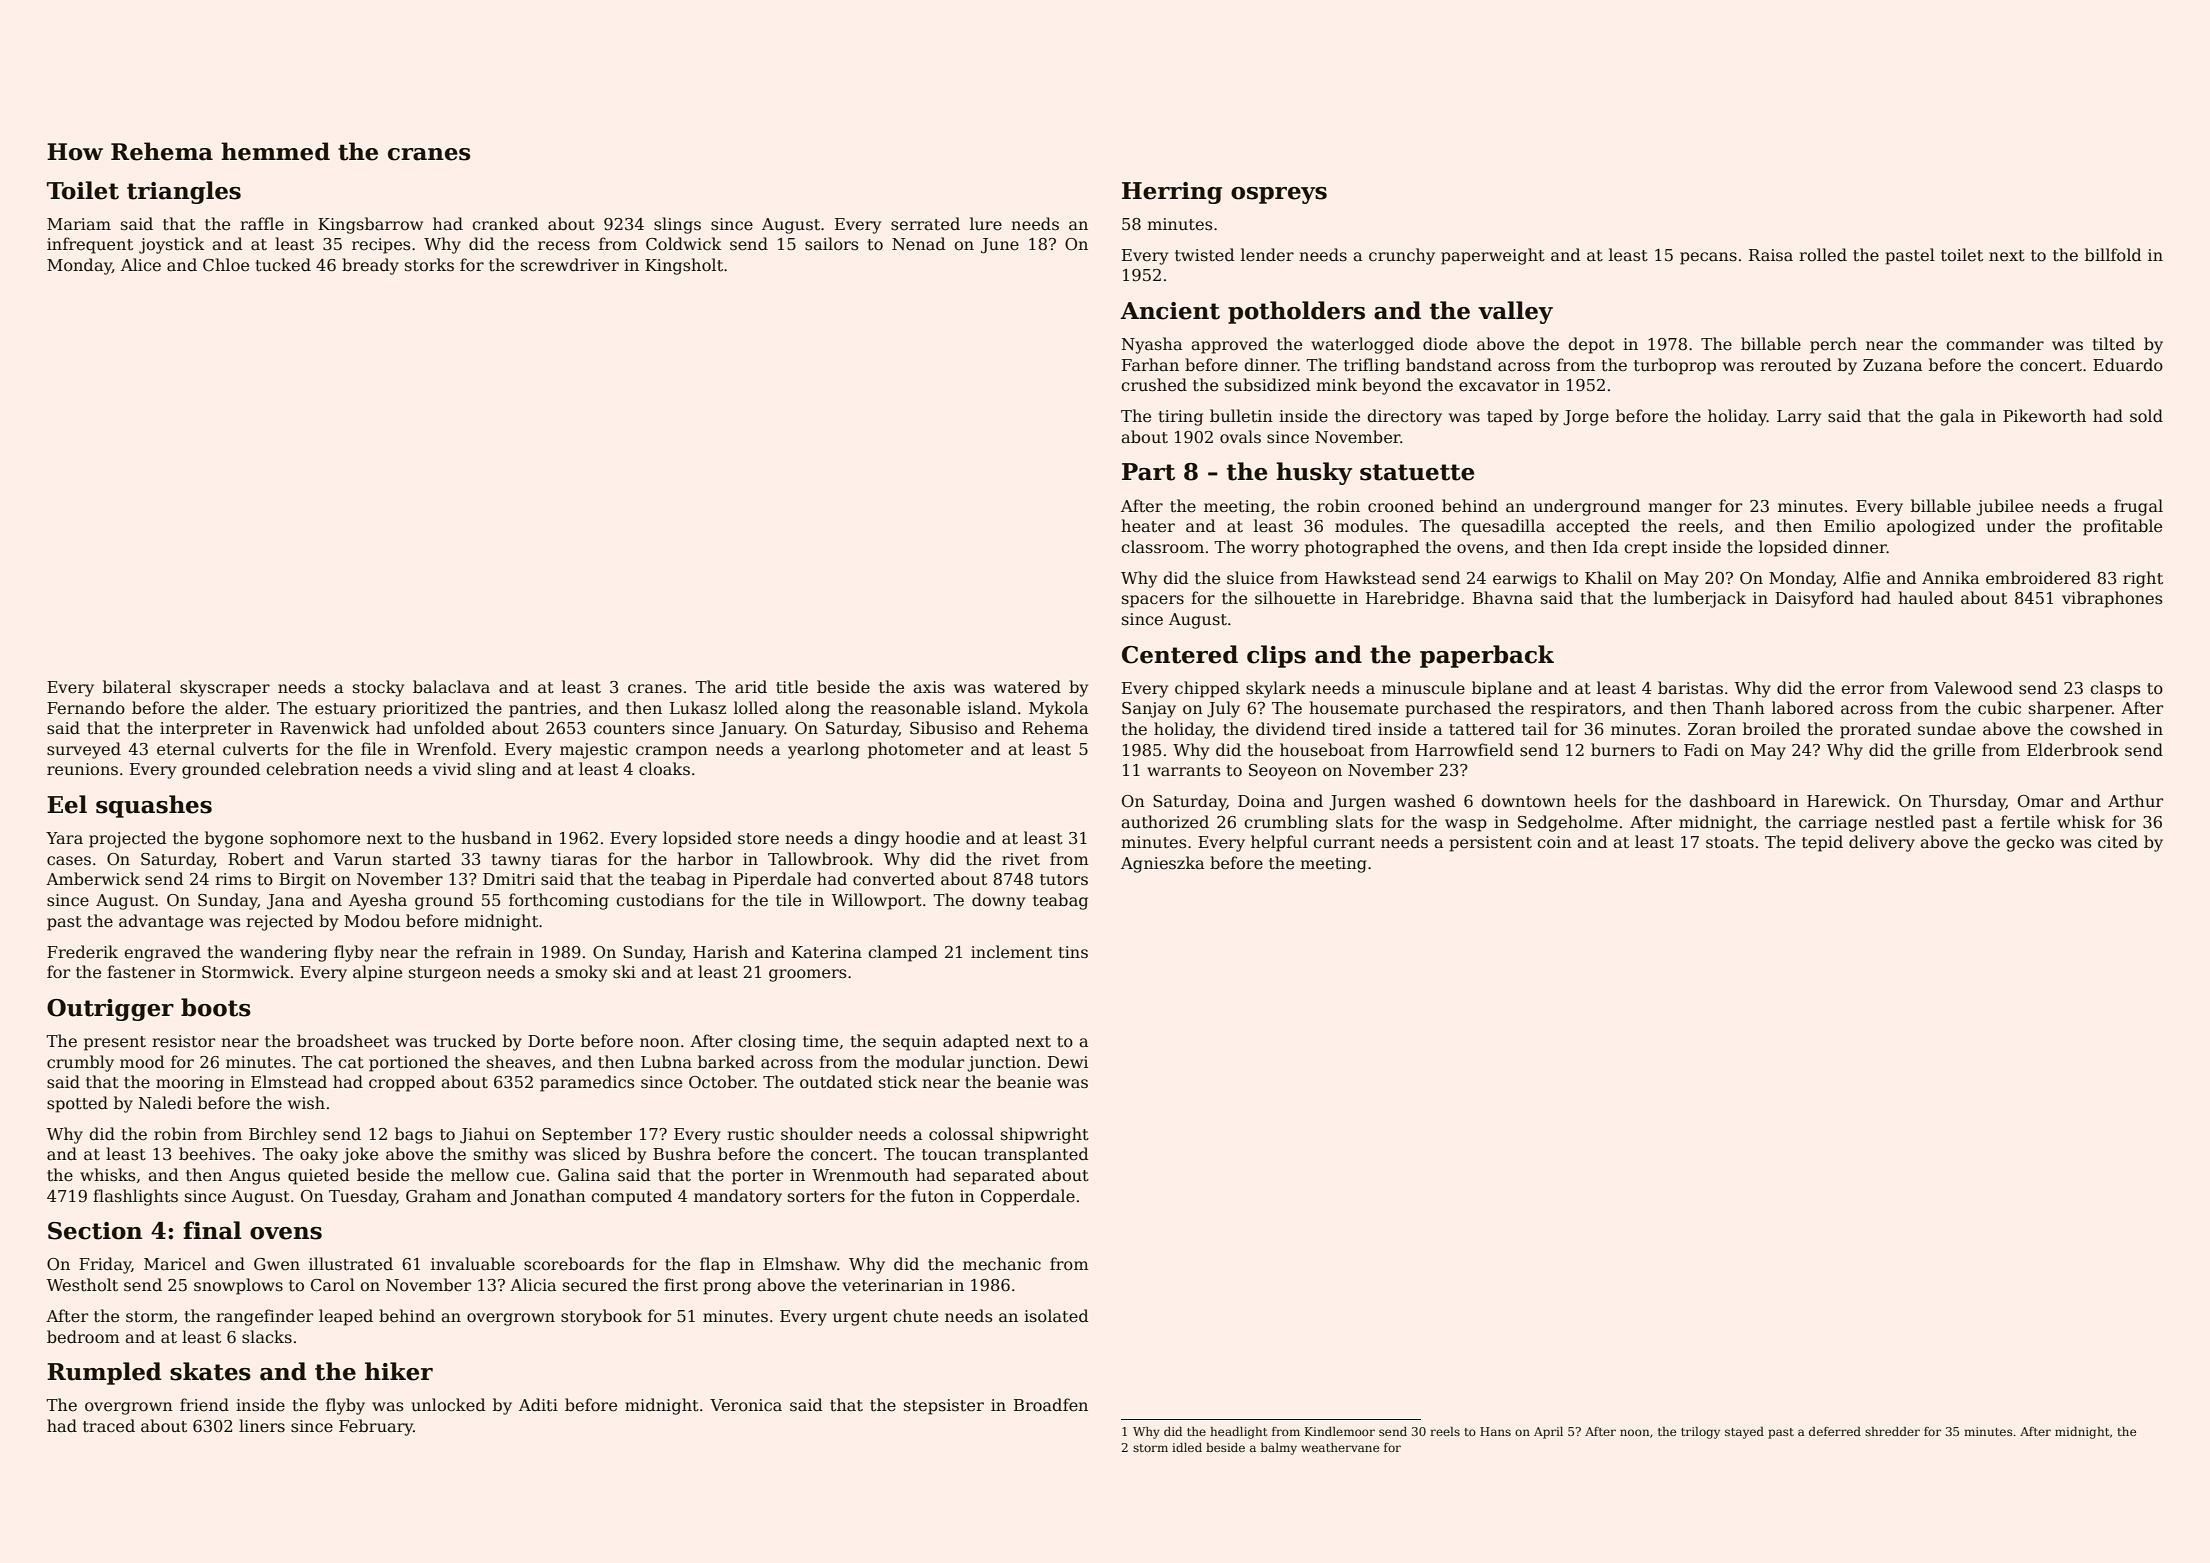 This page has height=1563, width=2210. Describe the element at coordinates (2113, 254) in the page. I see `billfold` at that location.
